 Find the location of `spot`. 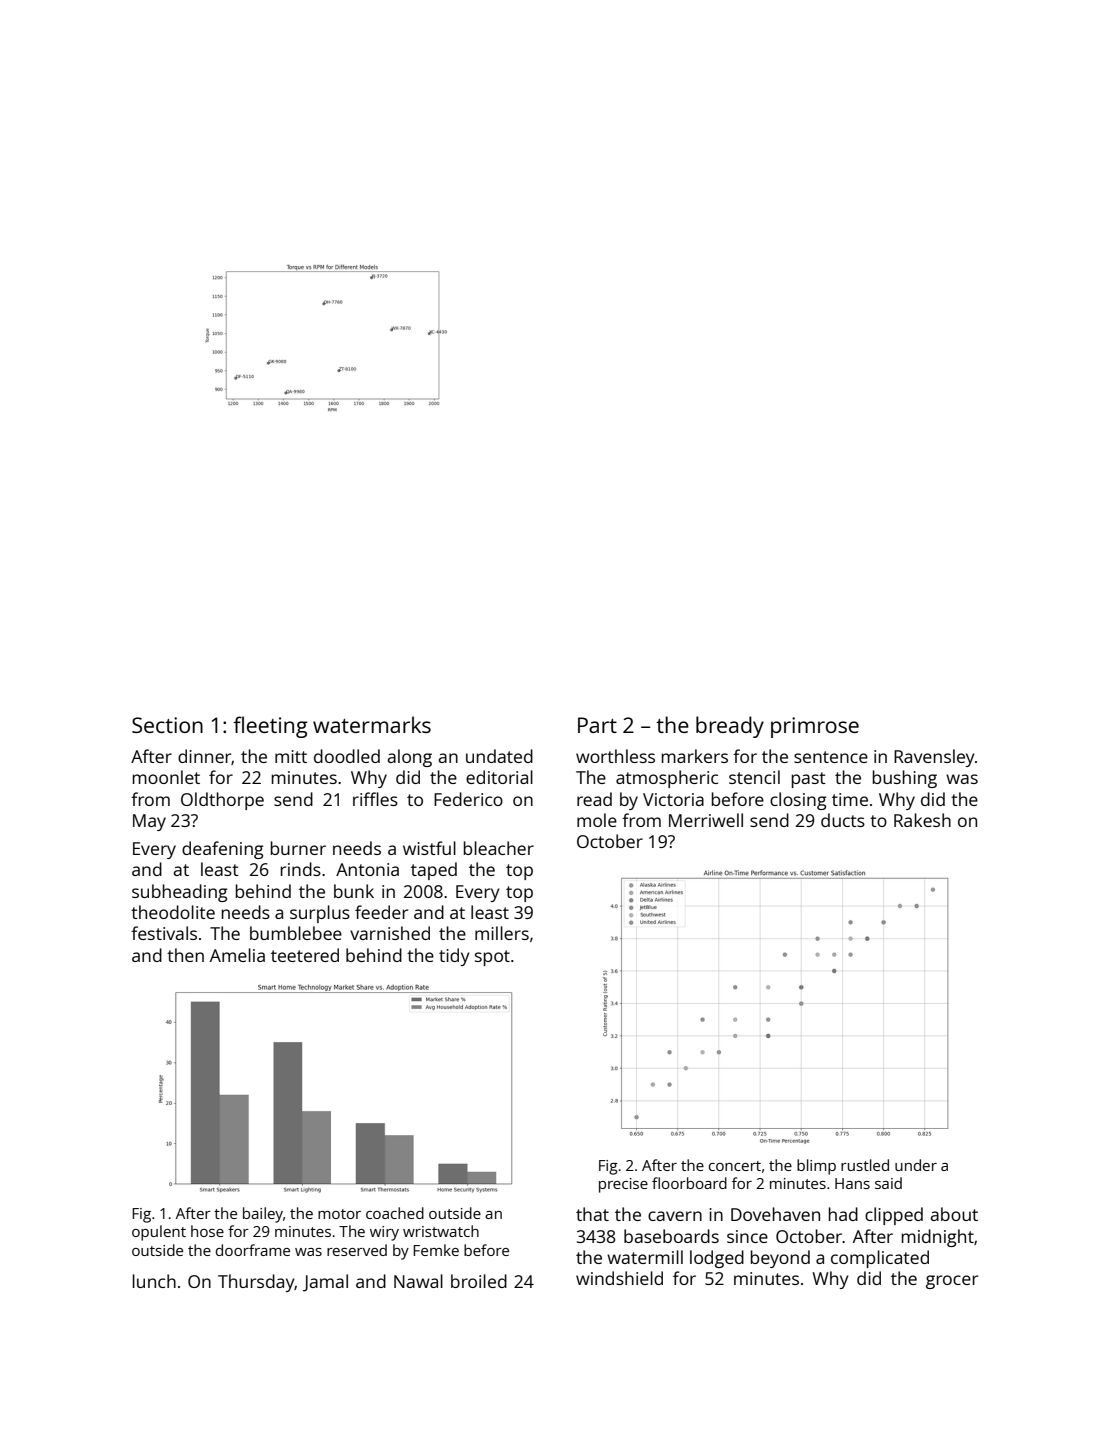

spot is located at coordinates (492, 958).
